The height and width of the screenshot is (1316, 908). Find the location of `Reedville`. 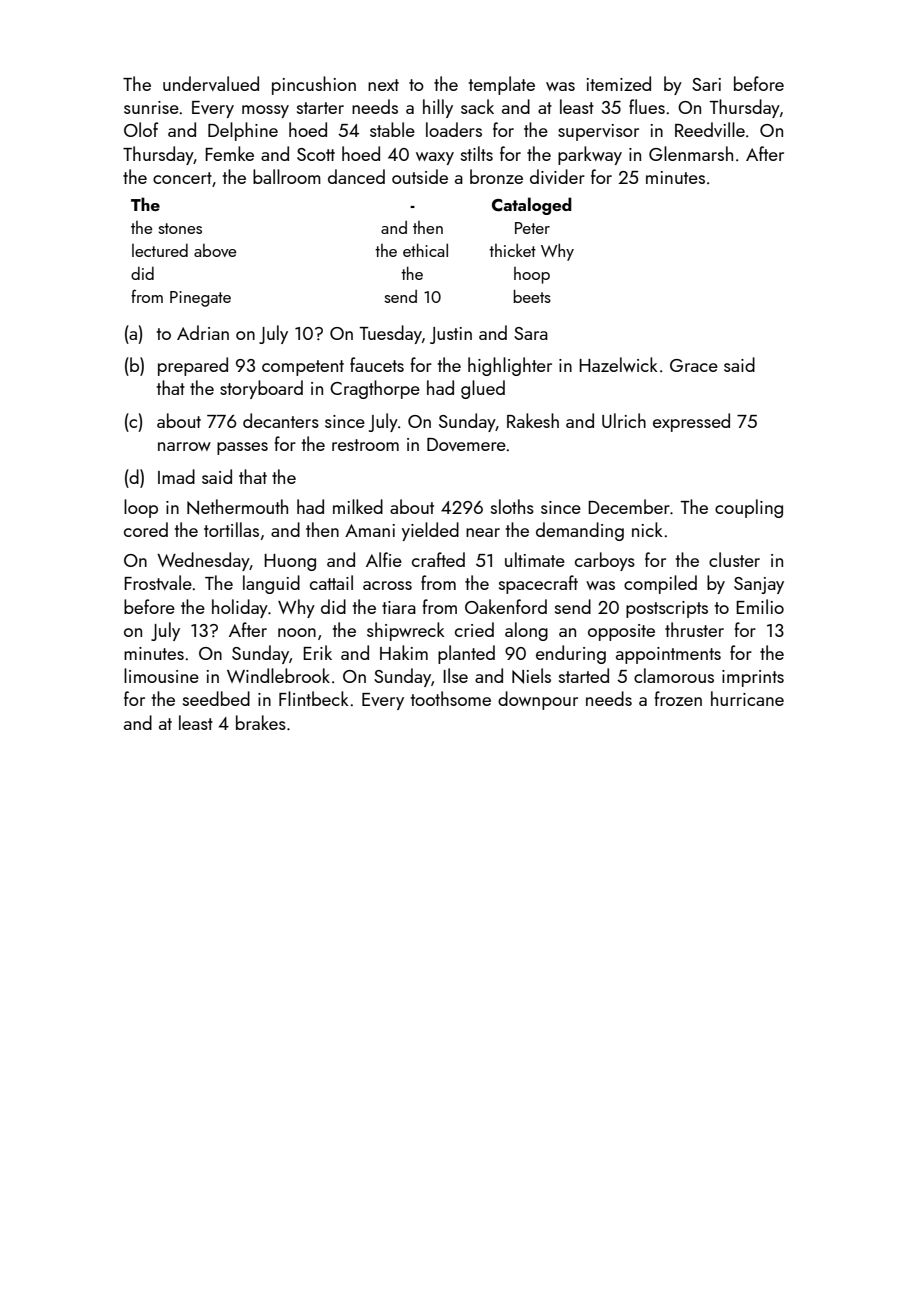

Reedville is located at coordinates (710, 129).
